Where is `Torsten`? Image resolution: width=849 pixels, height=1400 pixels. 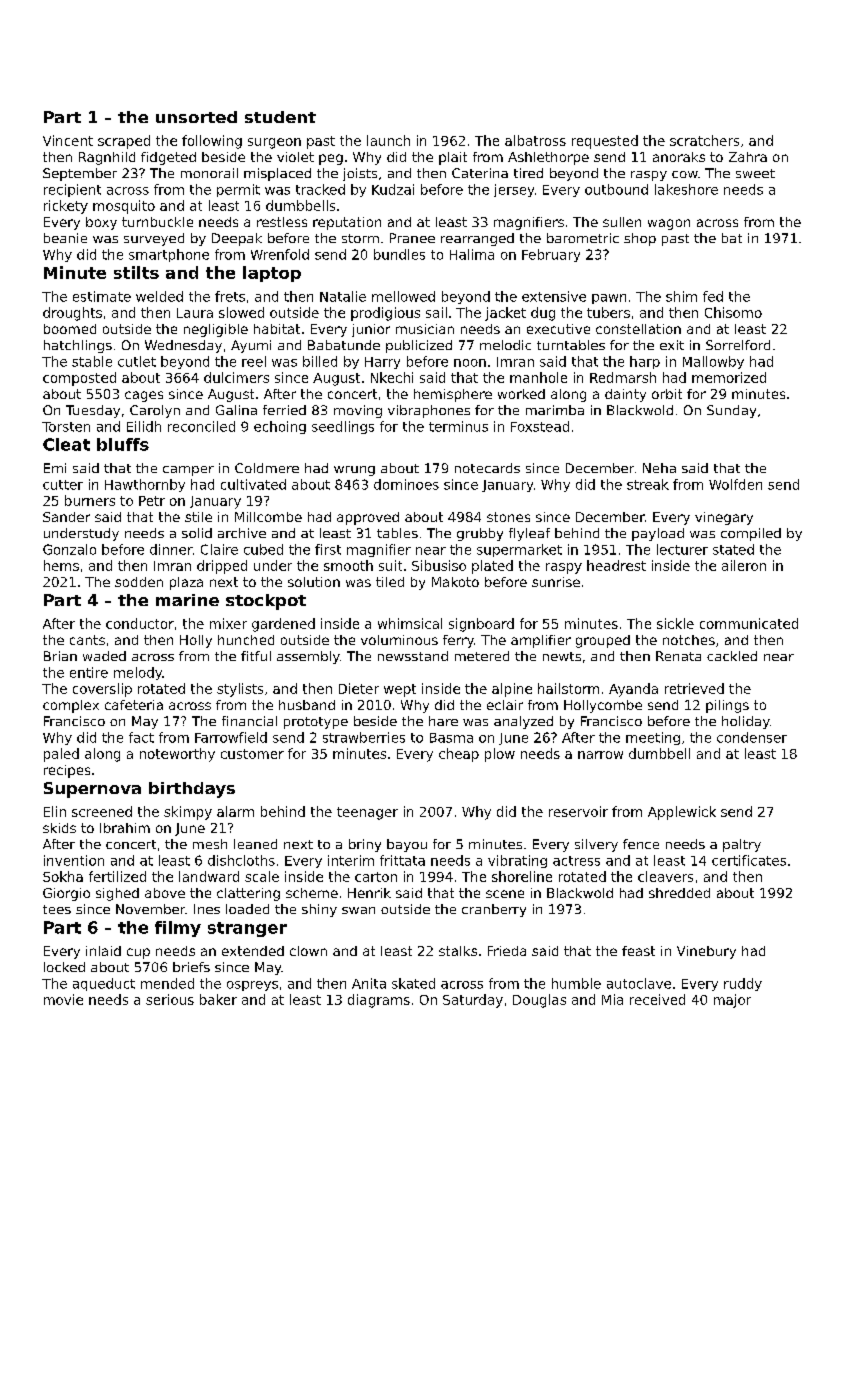 Torsten is located at coordinates (66, 427).
